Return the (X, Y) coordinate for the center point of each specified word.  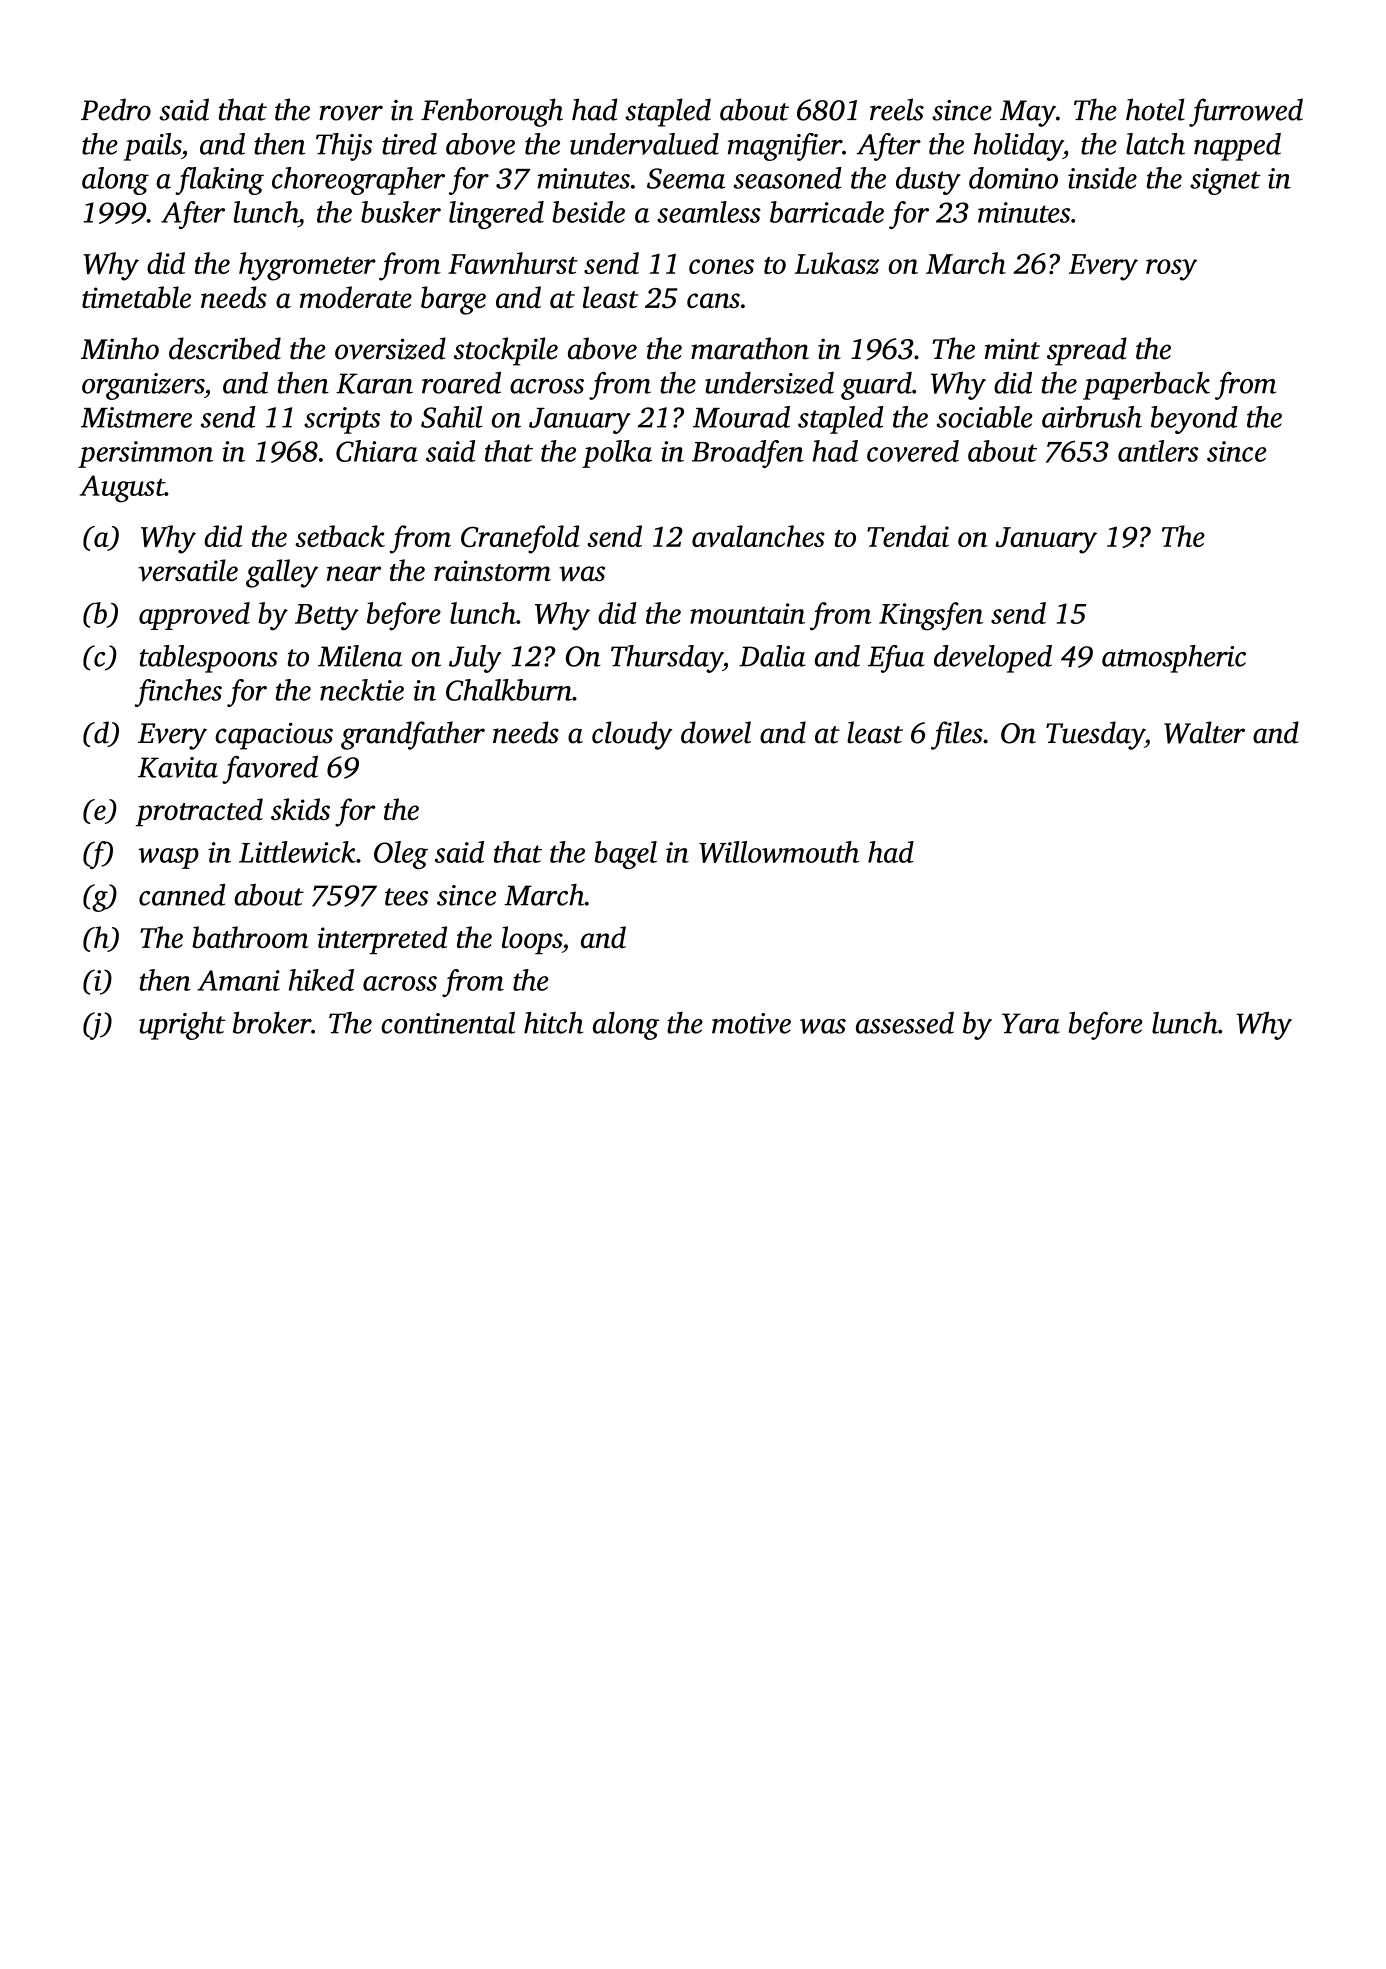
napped (1237, 147)
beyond (1194, 420)
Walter (1204, 732)
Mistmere (136, 417)
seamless (709, 212)
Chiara (377, 451)
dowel (716, 732)
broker (272, 1023)
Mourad (741, 417)
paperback (1146, 386)
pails (152, 147)
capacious (274, 736)
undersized (769, 383)
